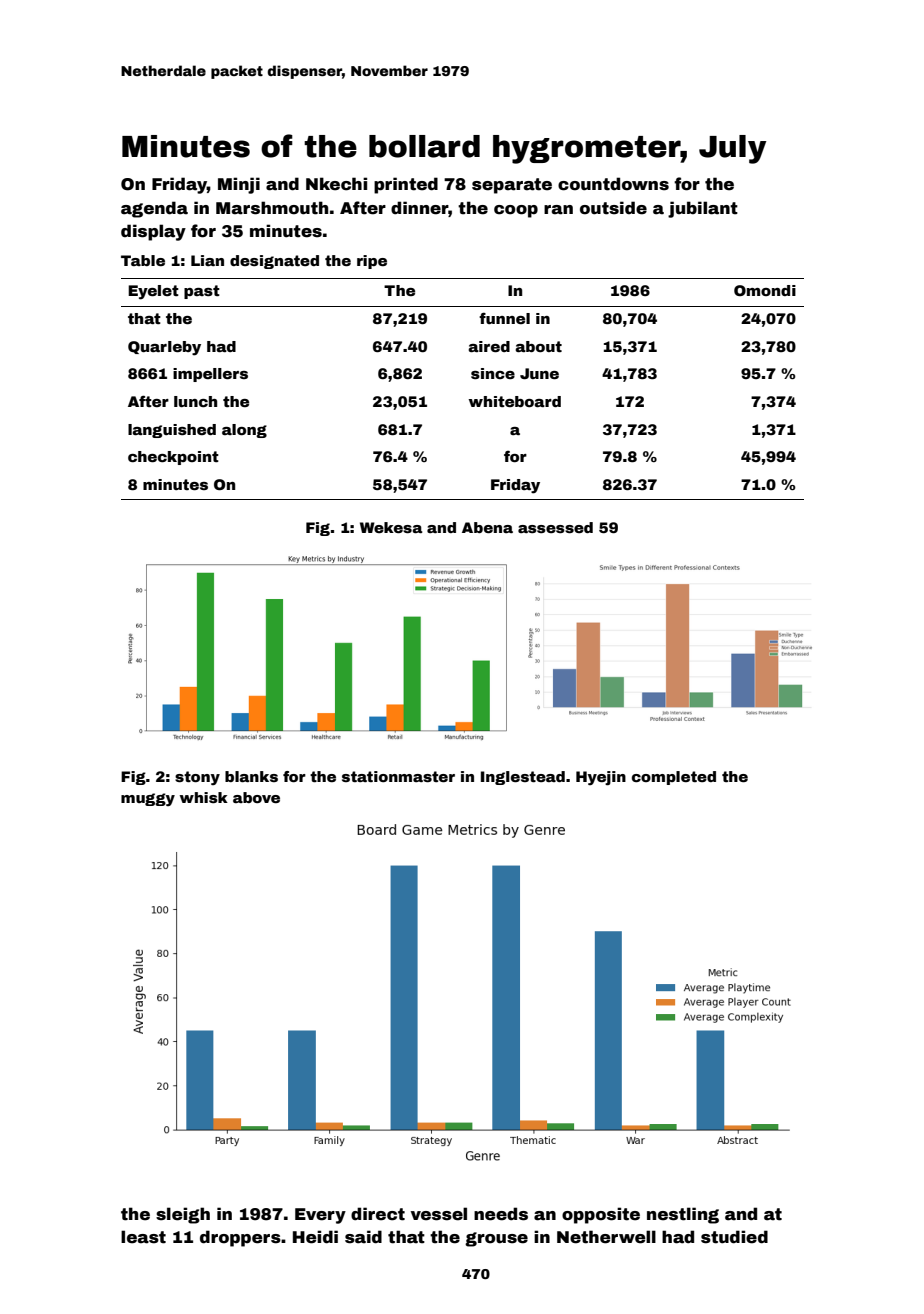 This page has height=1314, width=924. What do you see at coordinates (398, 776) in the page?
I see `stationmaster` at bounding box center [398, 776].
